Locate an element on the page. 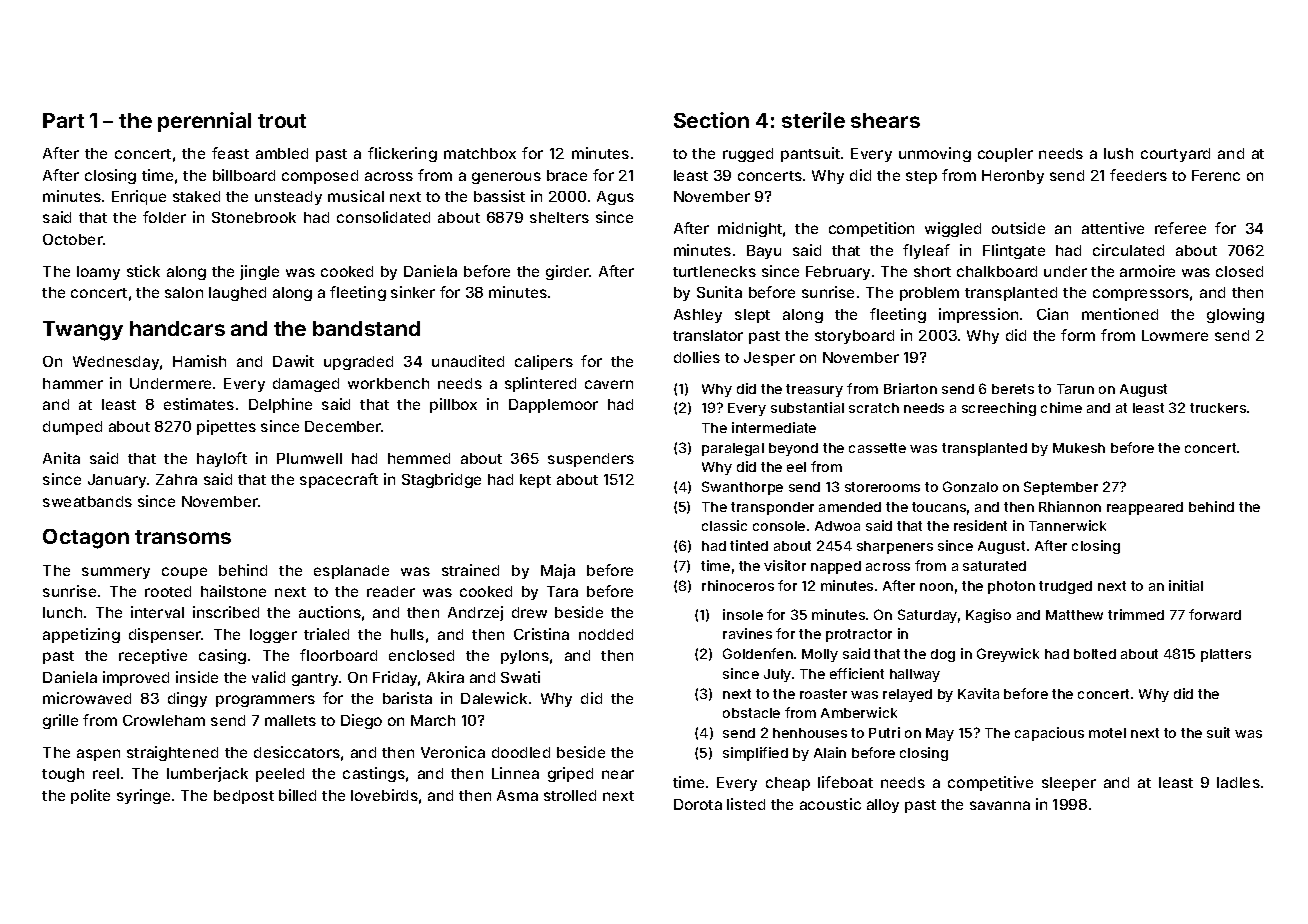  Asma is located at coordinates (517, 795).
